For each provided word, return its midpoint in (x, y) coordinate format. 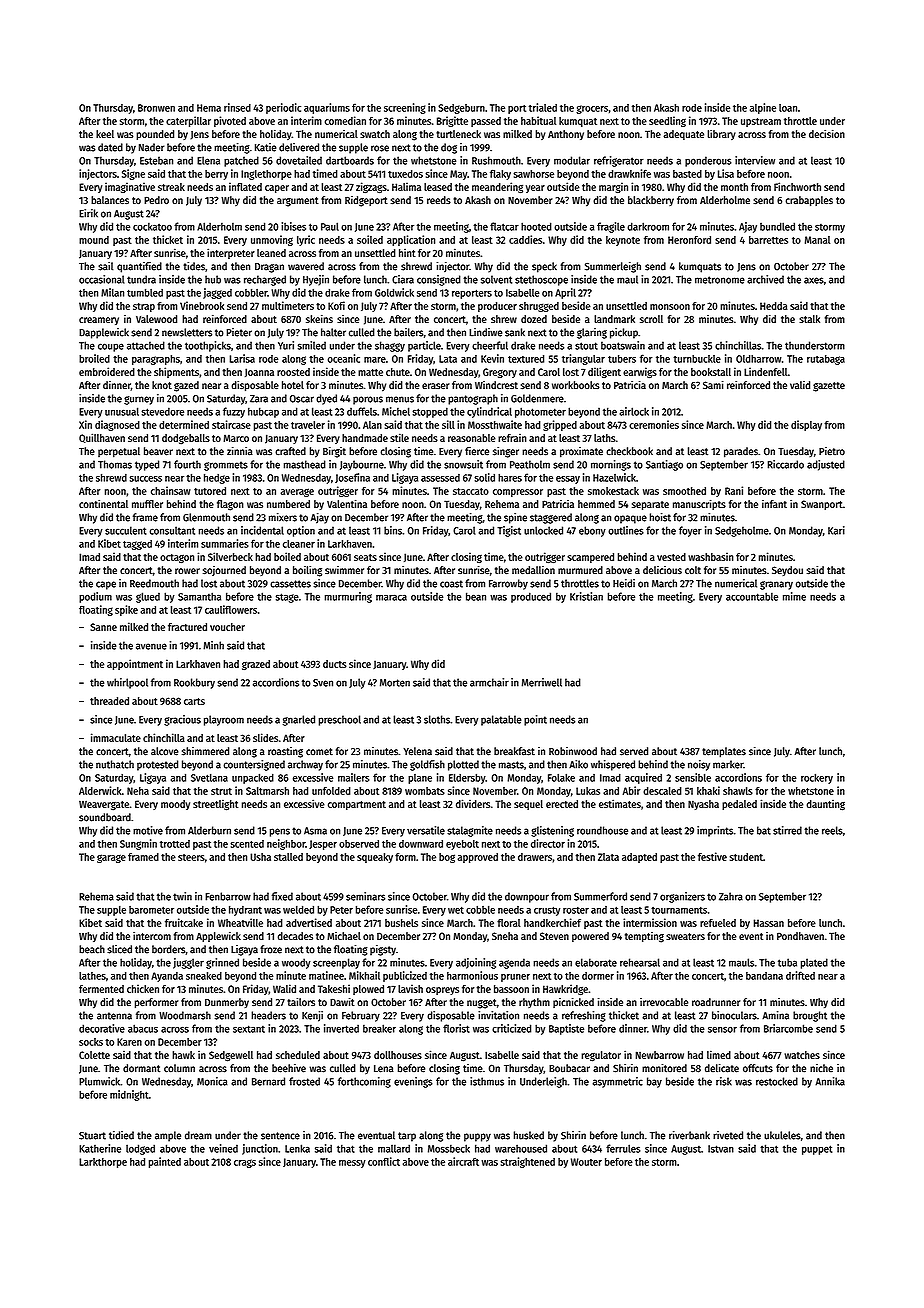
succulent (126, 530)
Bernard (268, 1081)
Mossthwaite (495, 424)
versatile (426, 830)
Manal (817, 240)
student (746, 857)
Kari (836, 530)
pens (280, 832)
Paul (330, 226)
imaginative (130, 187)
